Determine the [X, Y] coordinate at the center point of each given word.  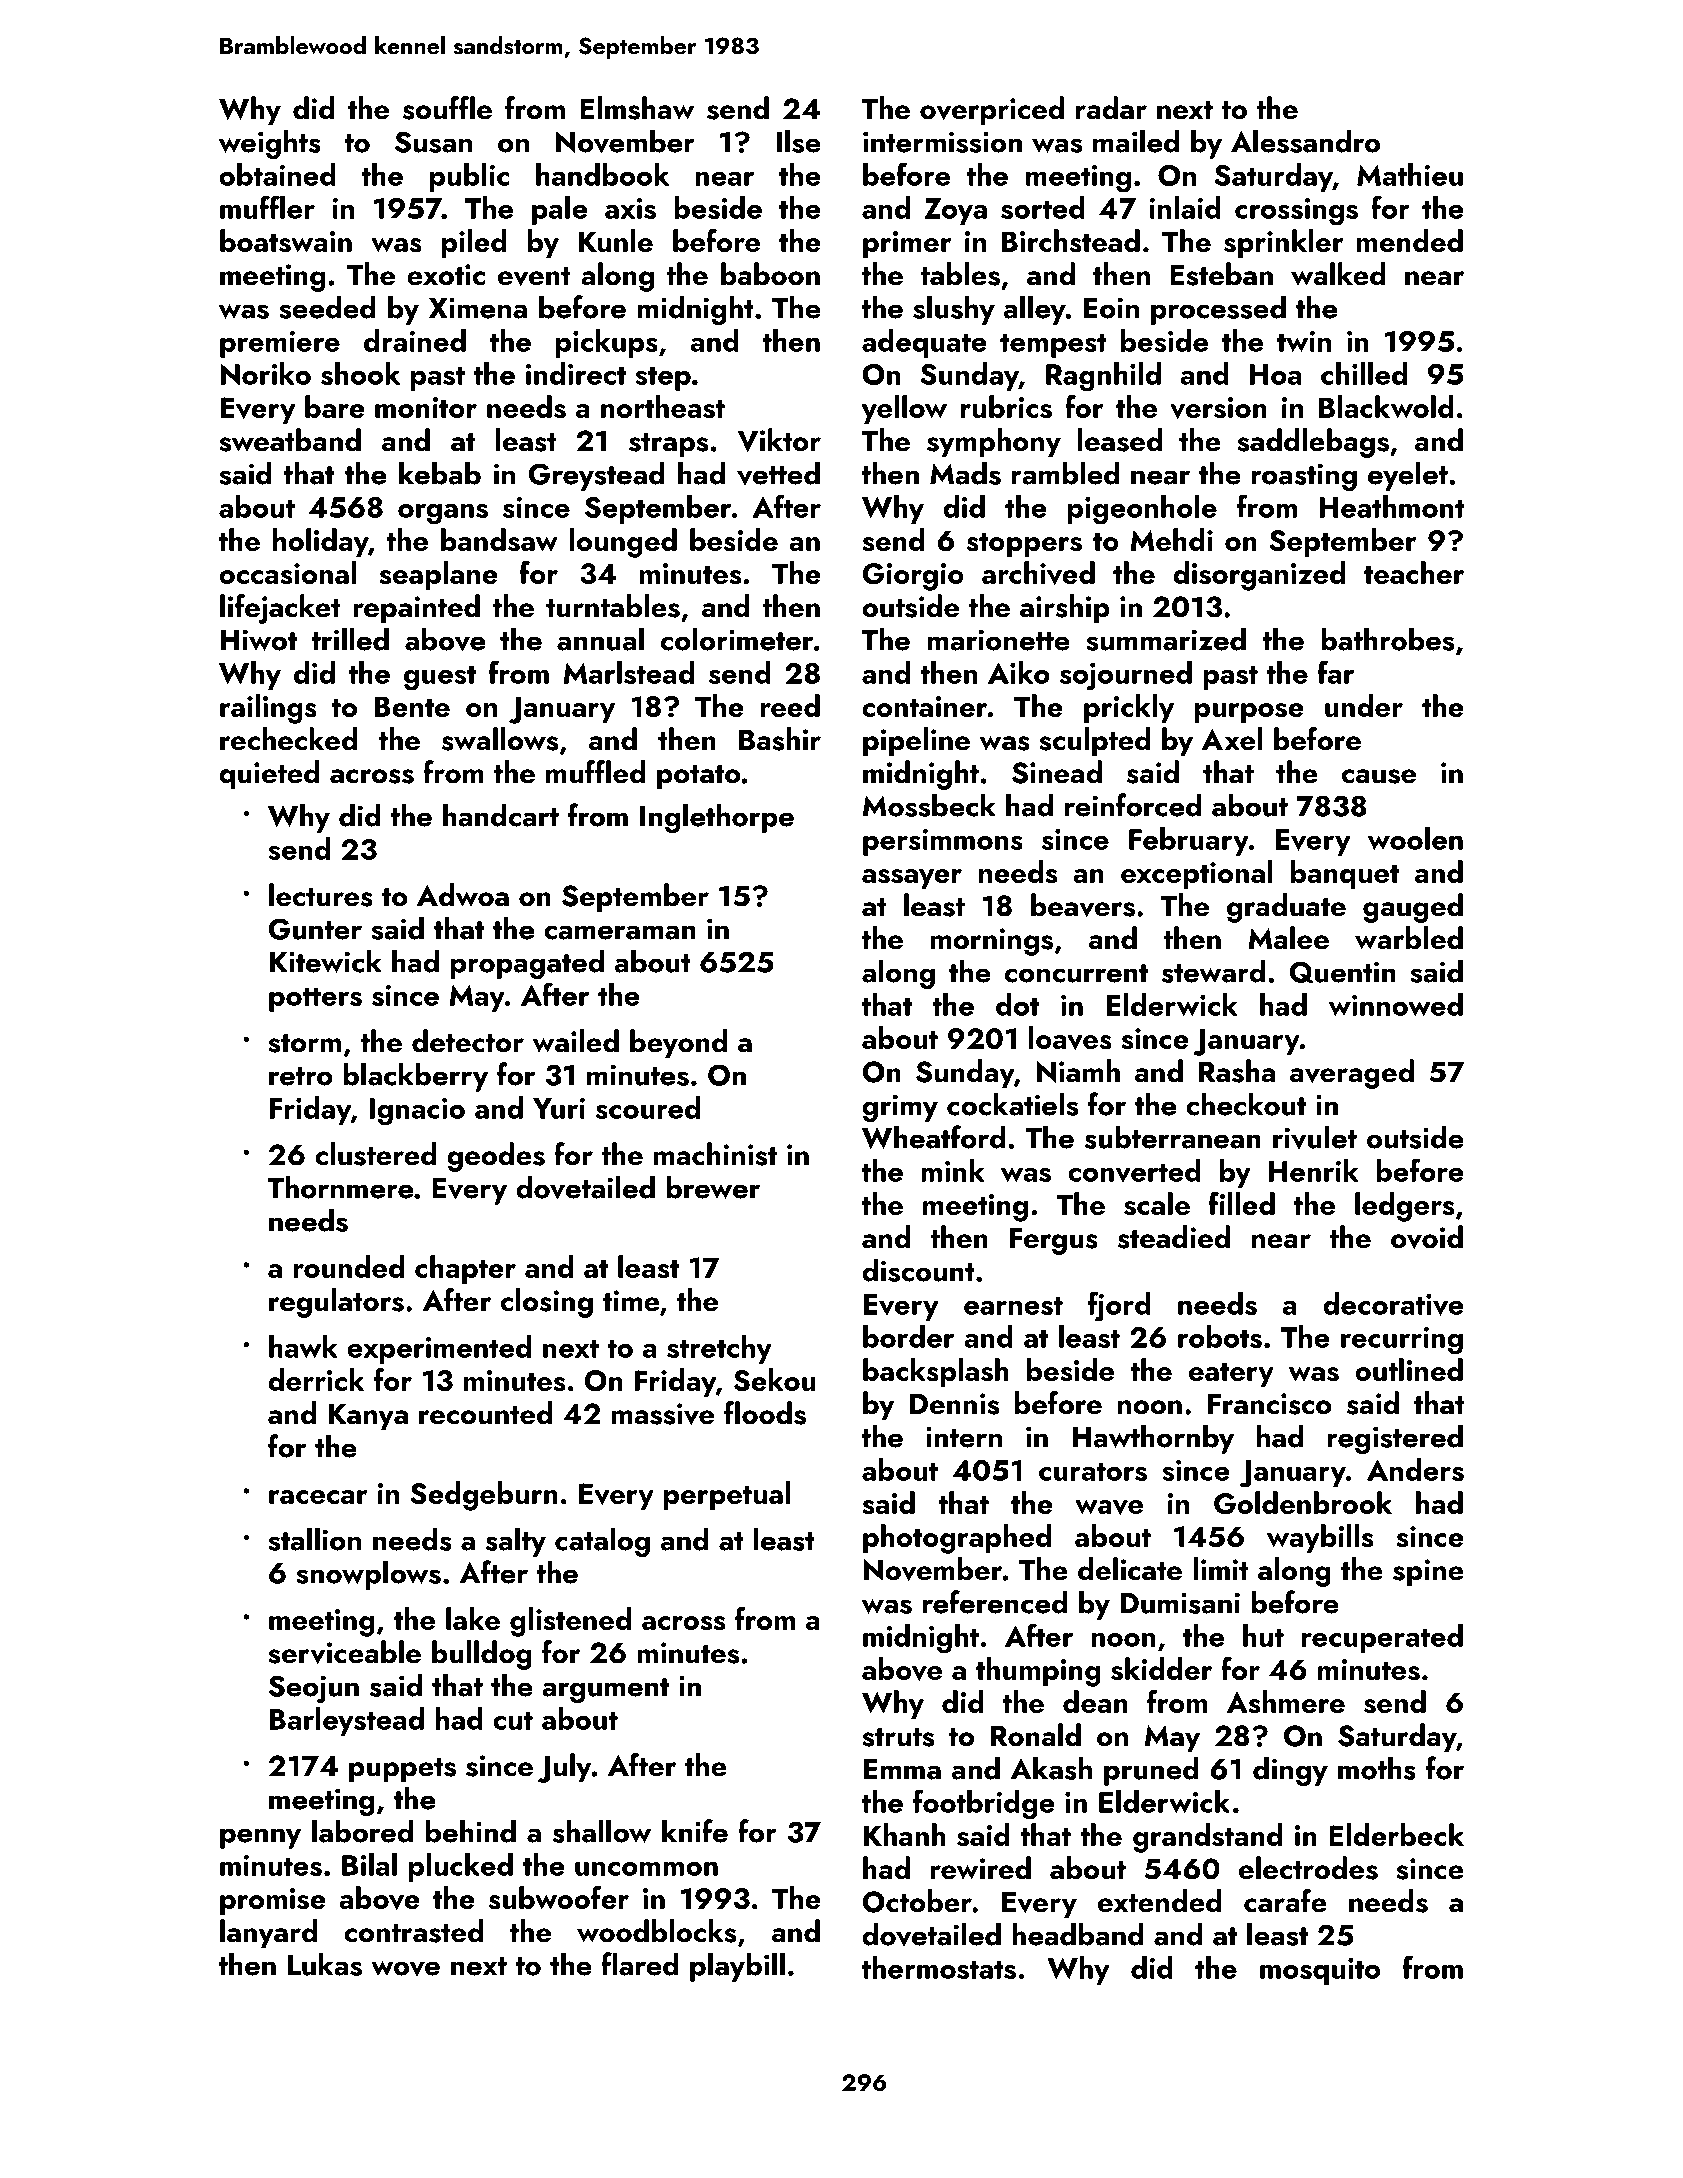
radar [1111, 108]
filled [1242, 1203]
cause [1379, 776]
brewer [713, 1187]
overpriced [992, 111]
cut [513, 1720]
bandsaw [499, 540]
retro [301, 1076]
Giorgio [913, 577]
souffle [447, 108]
